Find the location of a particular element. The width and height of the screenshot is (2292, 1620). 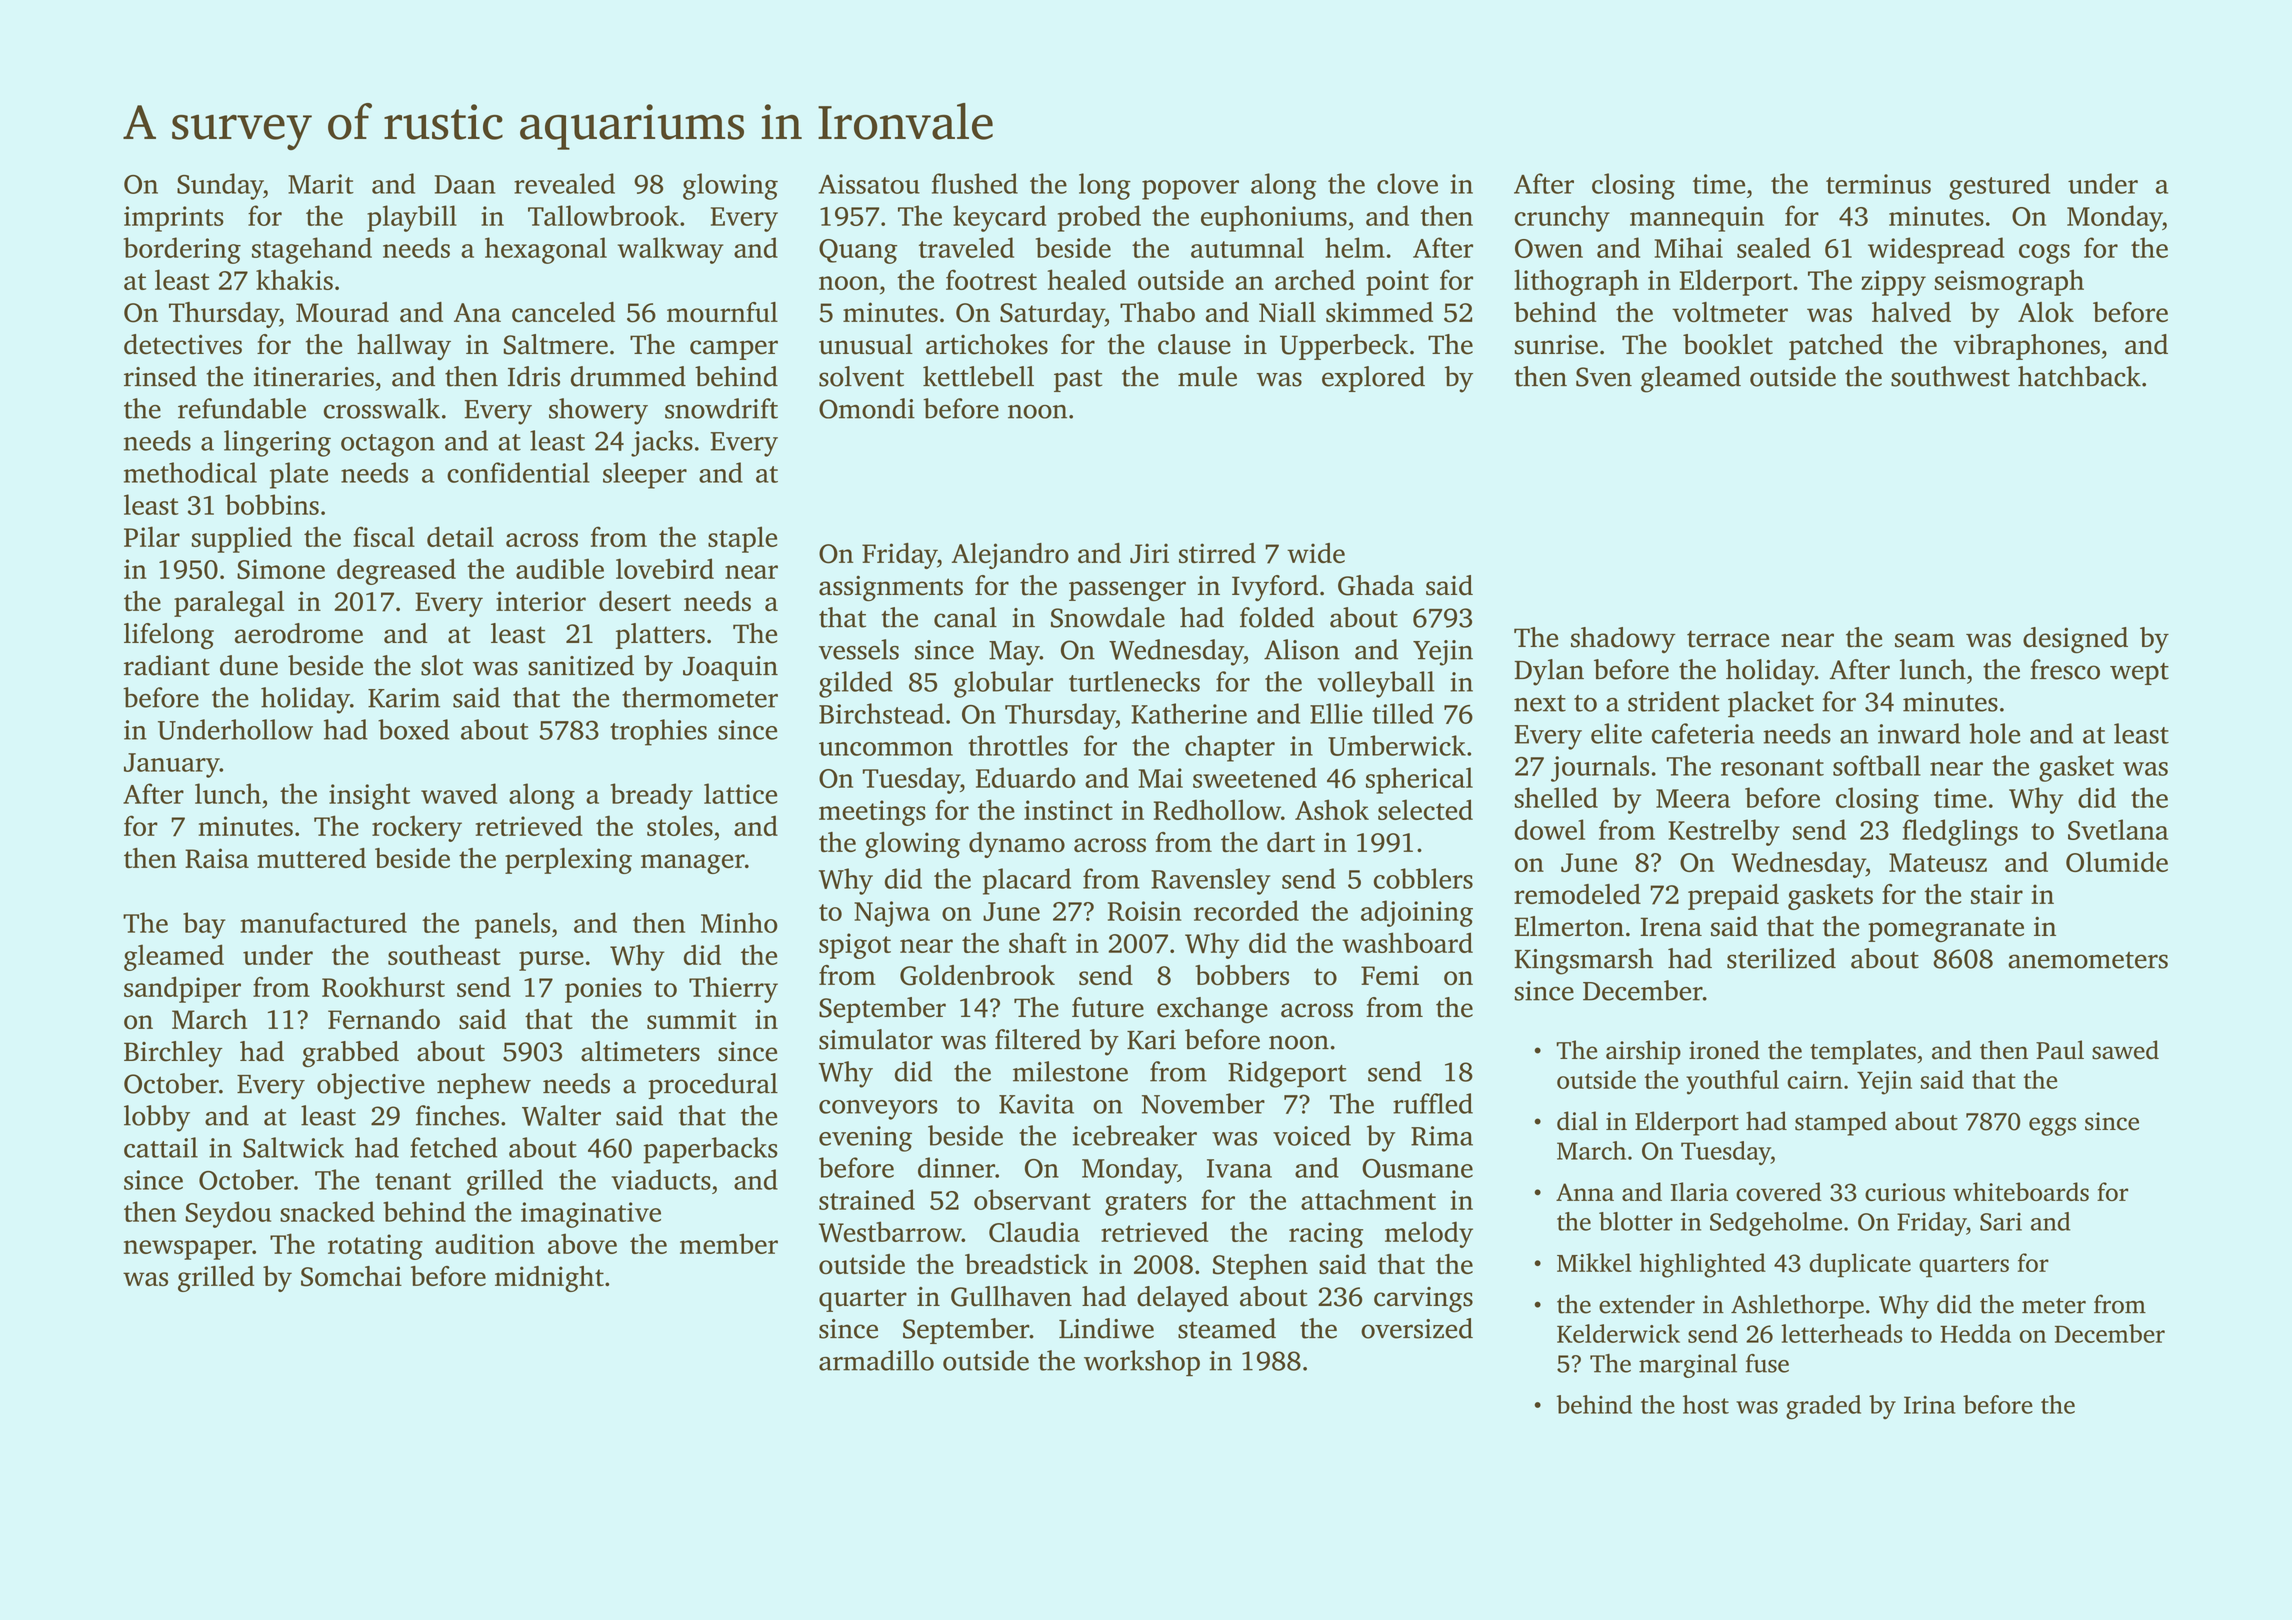

icebreaker is located at coordinates (1135, 1135).
